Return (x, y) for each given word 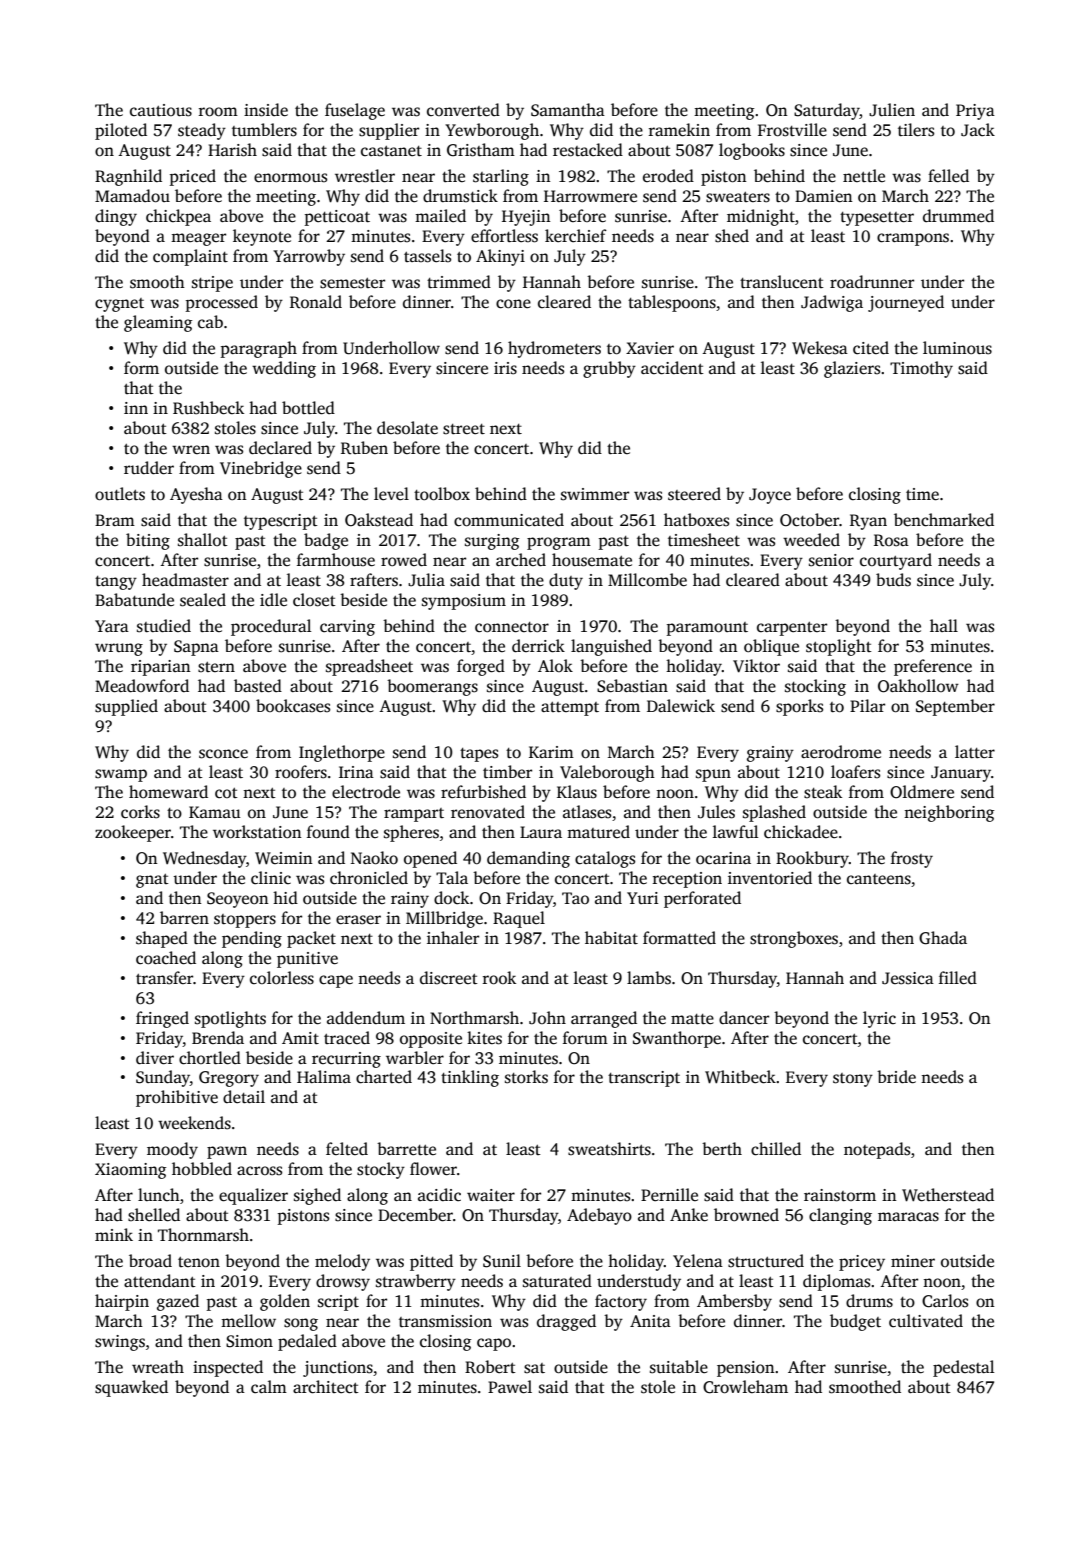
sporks (799, 707)
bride (896, 1077)
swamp (121, 775)
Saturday (827, 111)
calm (269, 1387)
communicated (509, 520)
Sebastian (632, 686)
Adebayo (599, 1216)
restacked (588, 150)
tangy (116, 583)
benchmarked (944, 520)
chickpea (178, 217)
